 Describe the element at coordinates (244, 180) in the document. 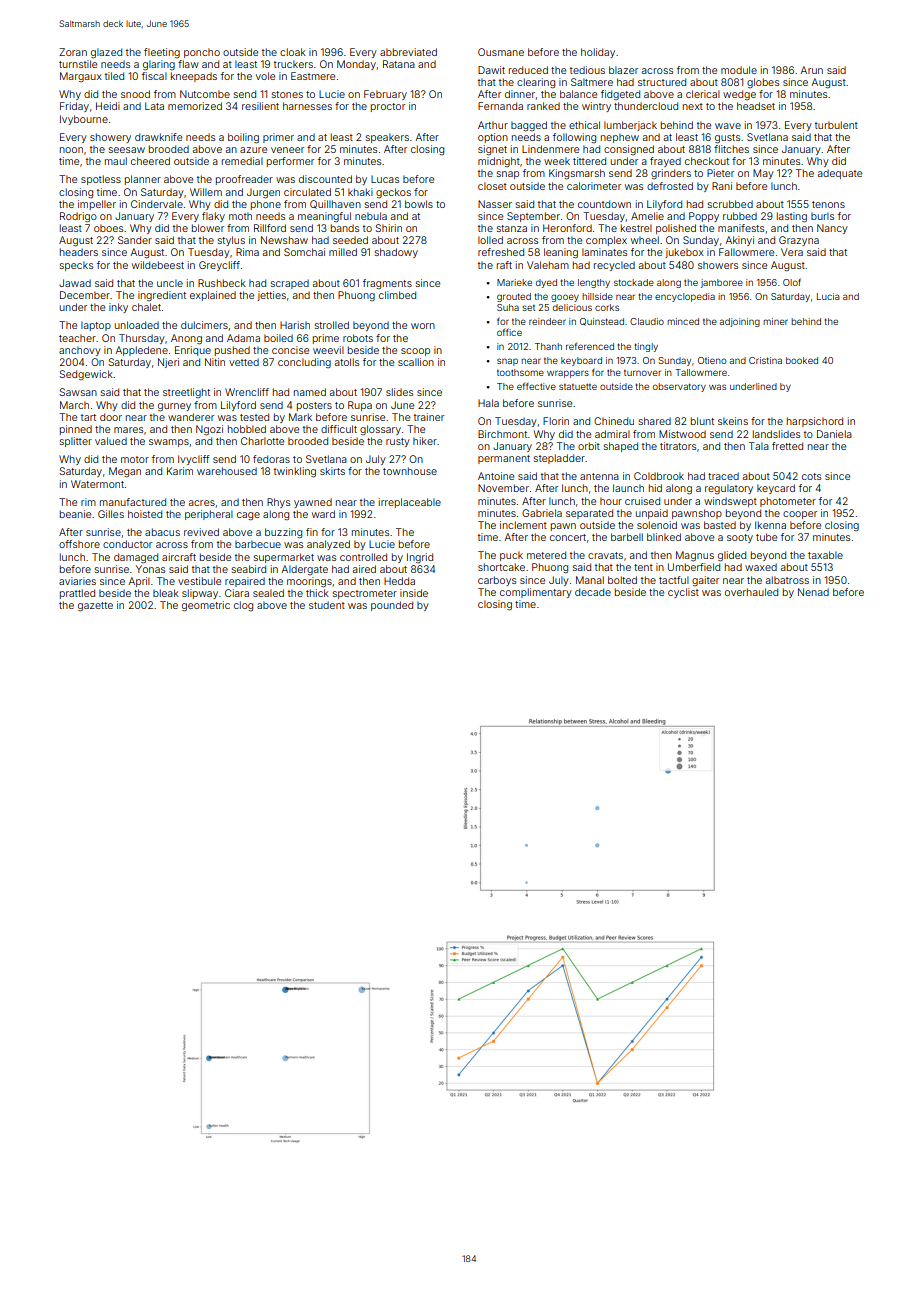

I see `proofreader` at that location.
